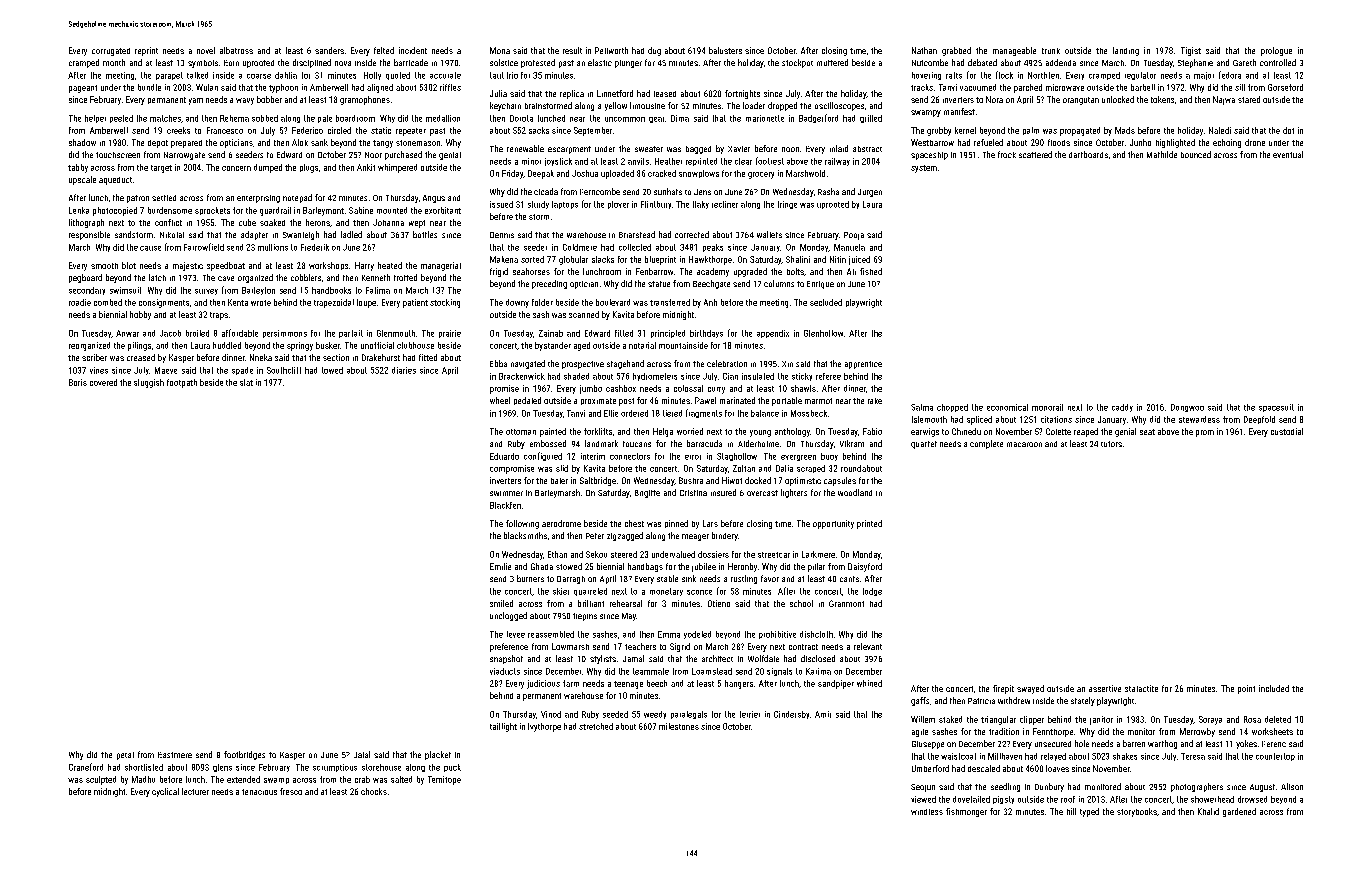  Describe the element at coordinates (1088, 154) in the screenshot. I see `dartboards` at that location.
